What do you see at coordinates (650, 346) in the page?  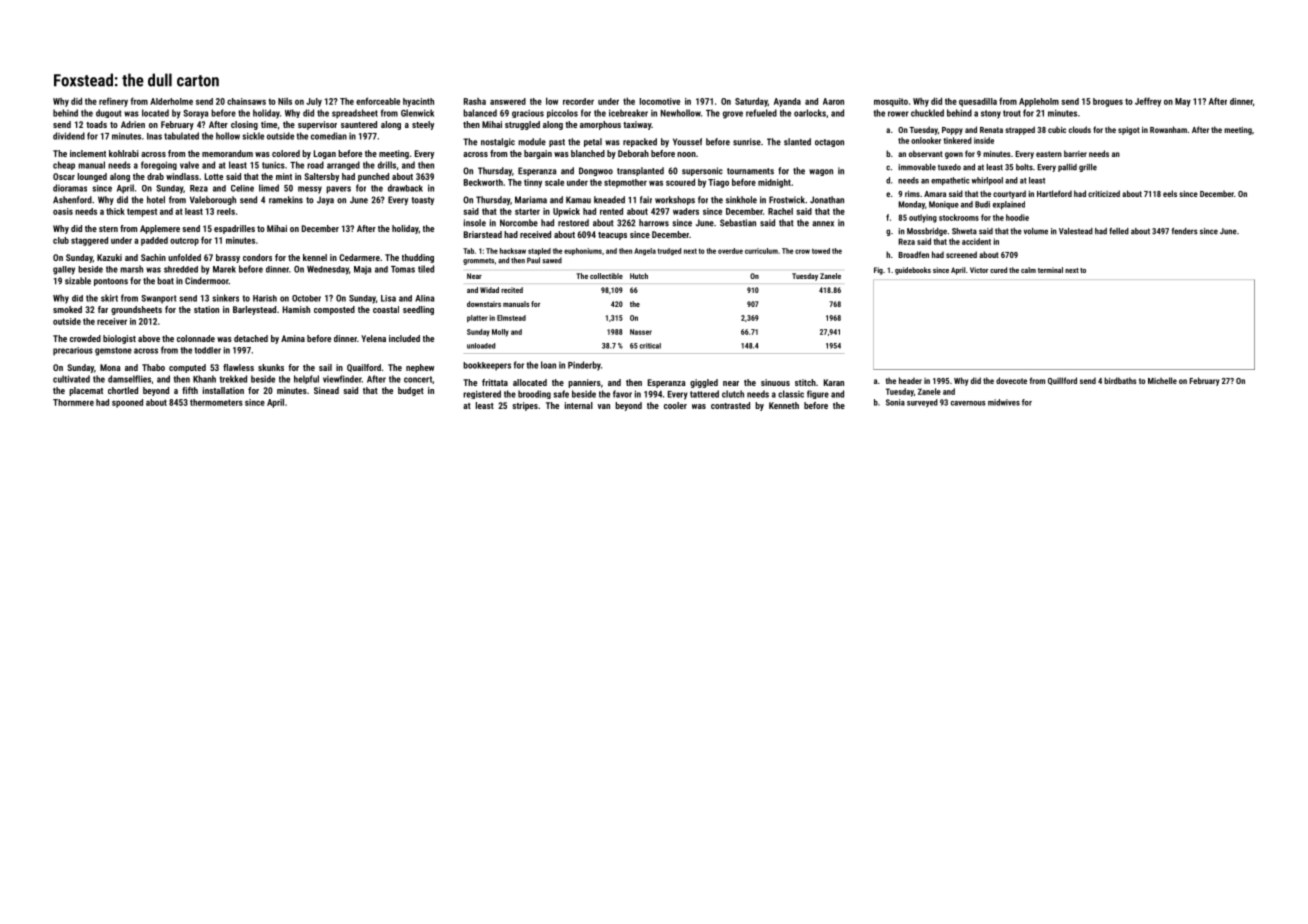 I see `critical` at bounding box center [650, 346].
